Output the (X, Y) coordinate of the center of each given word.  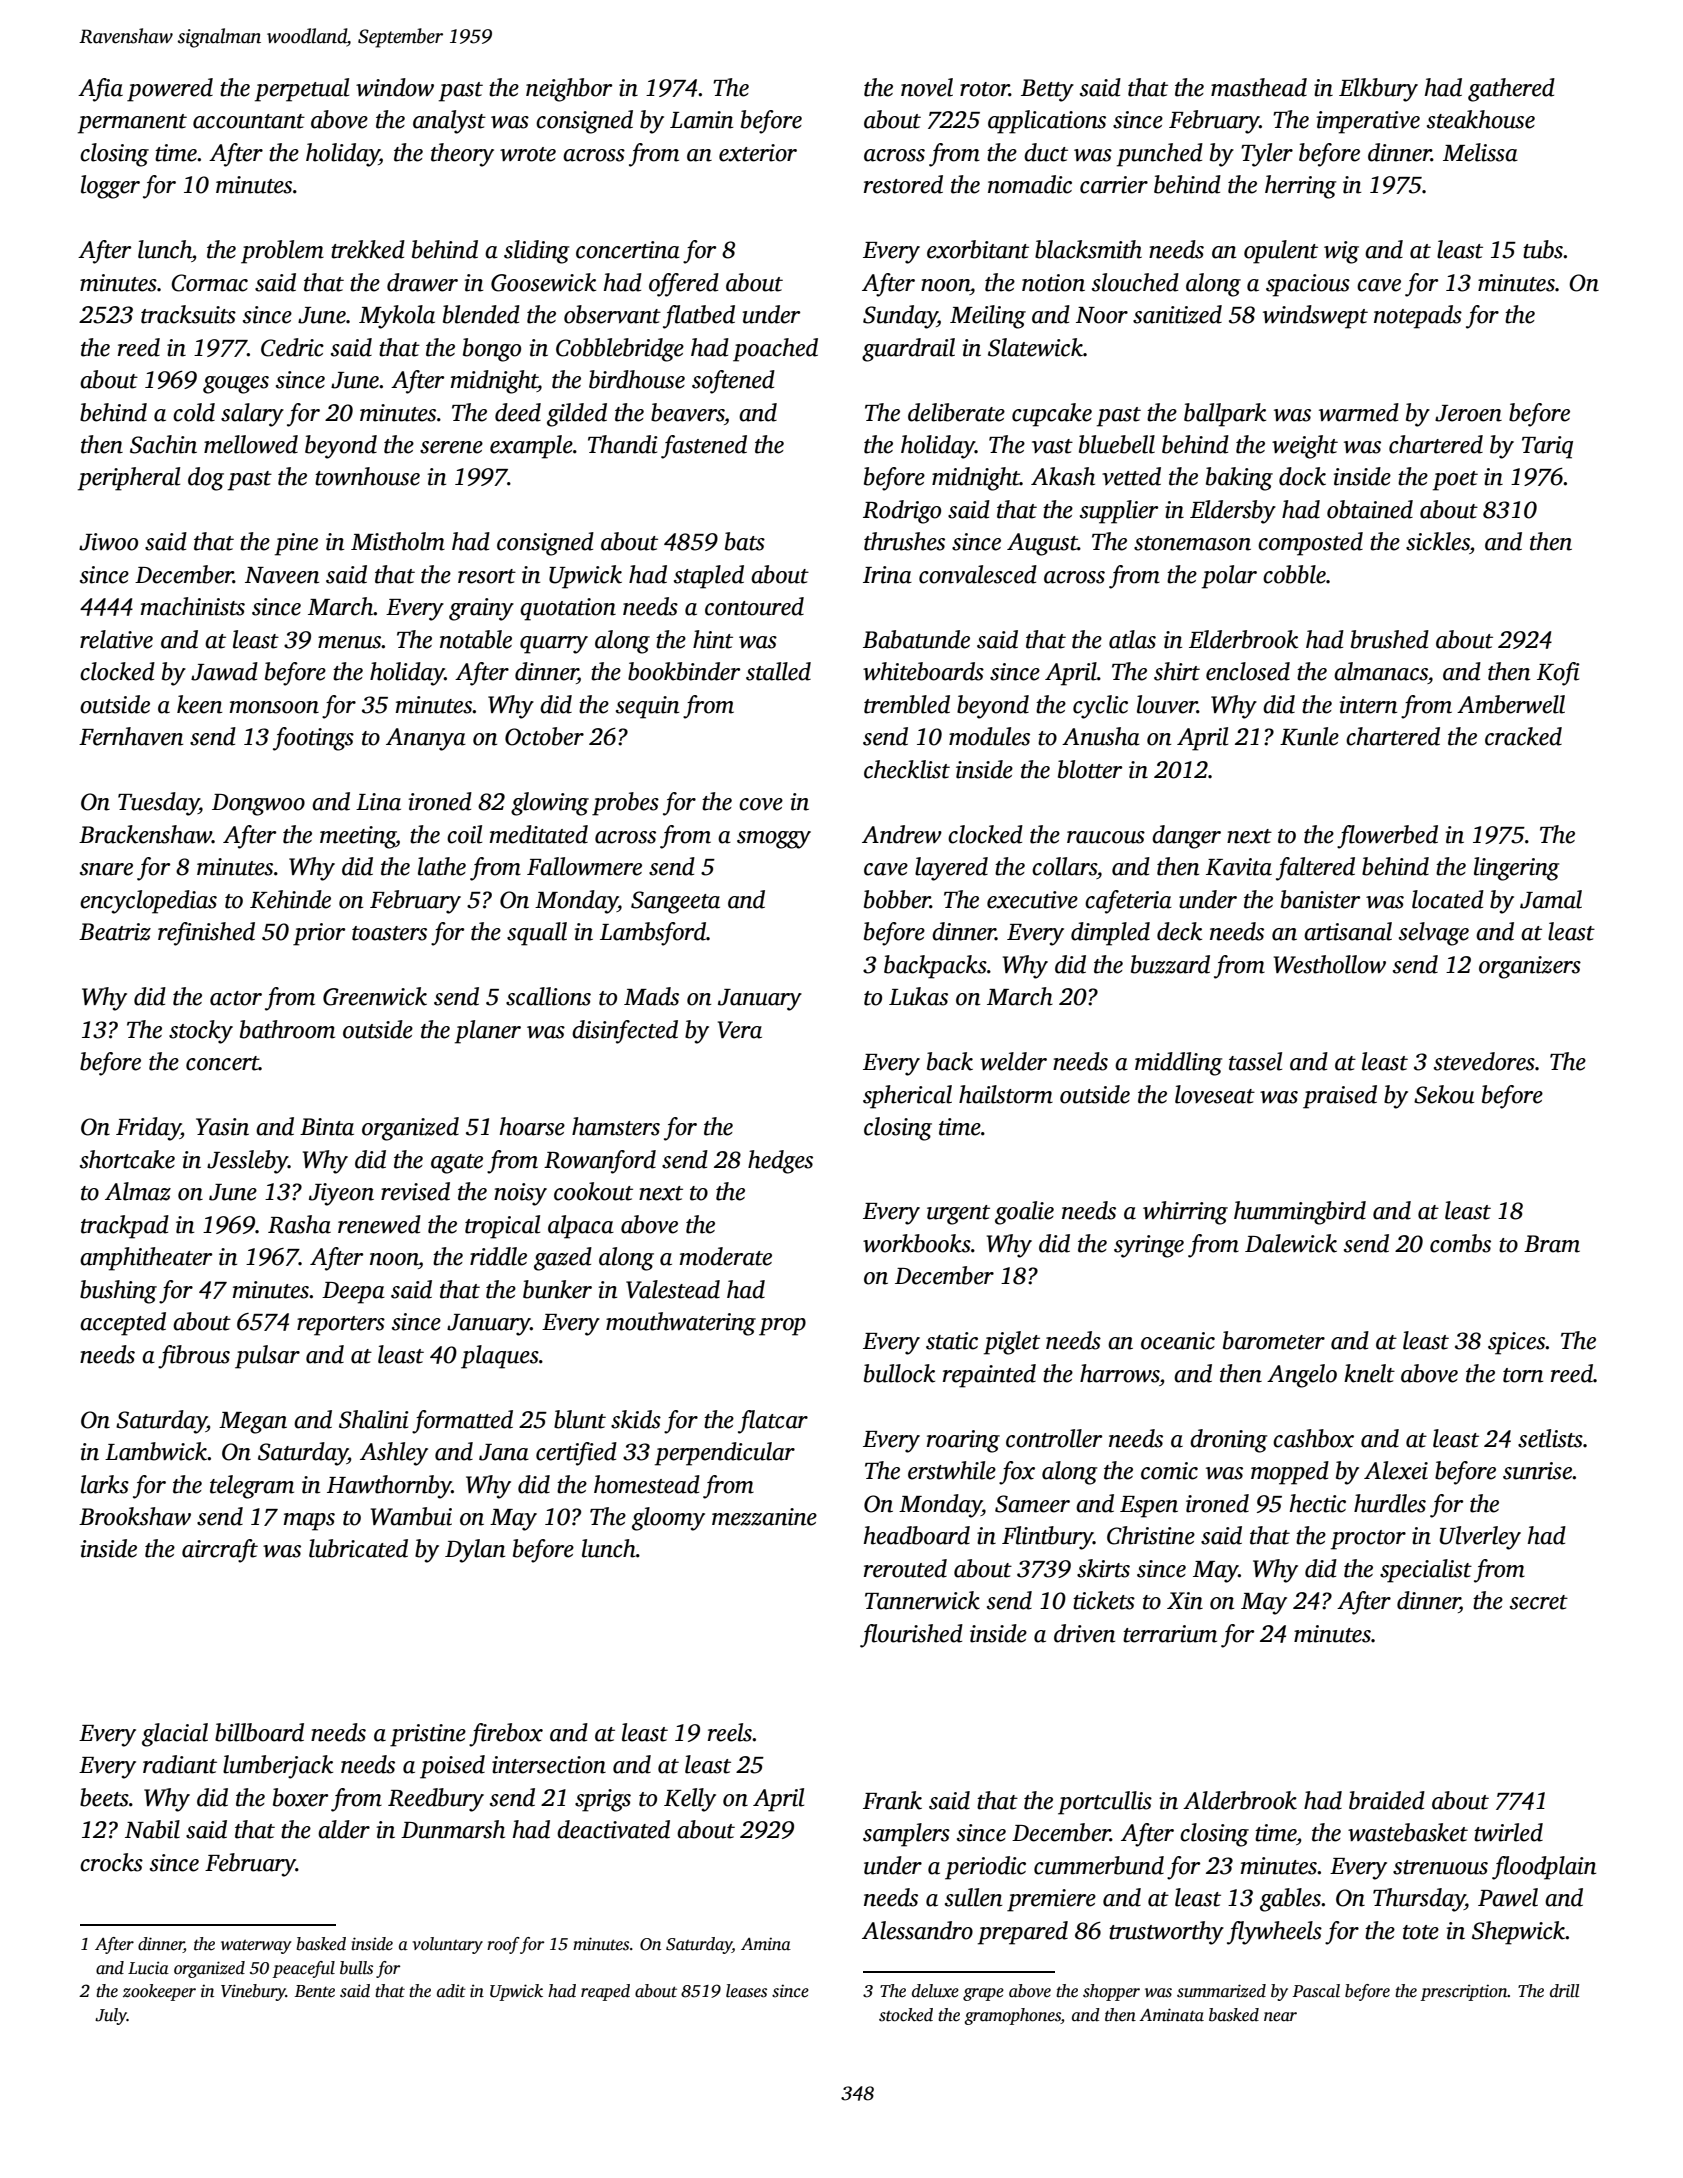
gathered (1511, 90)
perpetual (302, 90)
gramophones (1012, 2016)
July (111, 2016)
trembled (907, 704)
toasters (389, 933)
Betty (1047, 90)
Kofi (1558, 674)
